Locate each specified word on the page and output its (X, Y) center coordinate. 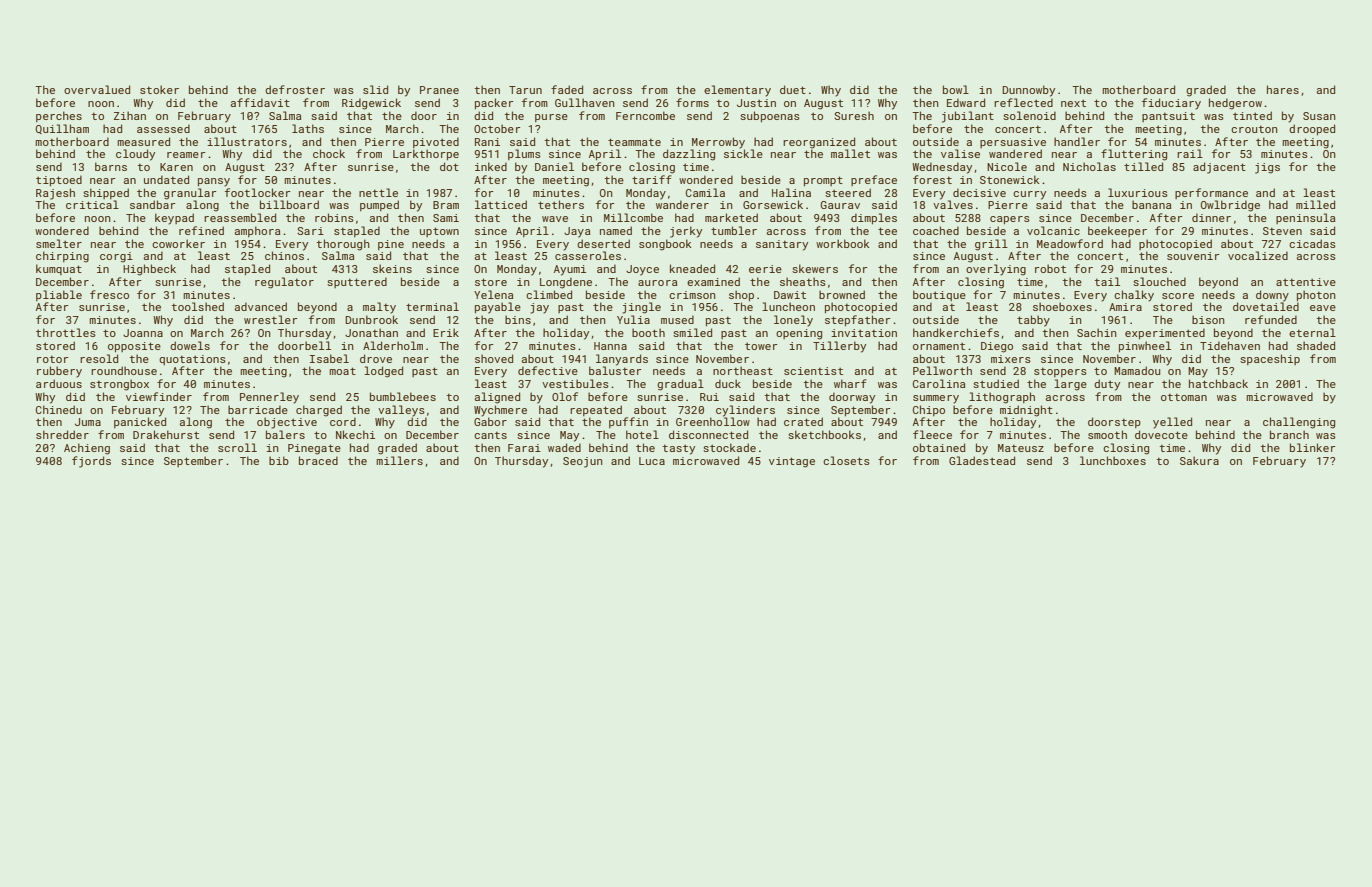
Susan (1319, 116)
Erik (446, 332)
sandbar (152, 204)
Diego (997, 347)
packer (494, 103)
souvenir (1193, 256)
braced (318, 460)
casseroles (588, 255)
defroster (295, 89)
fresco (109, 294)
